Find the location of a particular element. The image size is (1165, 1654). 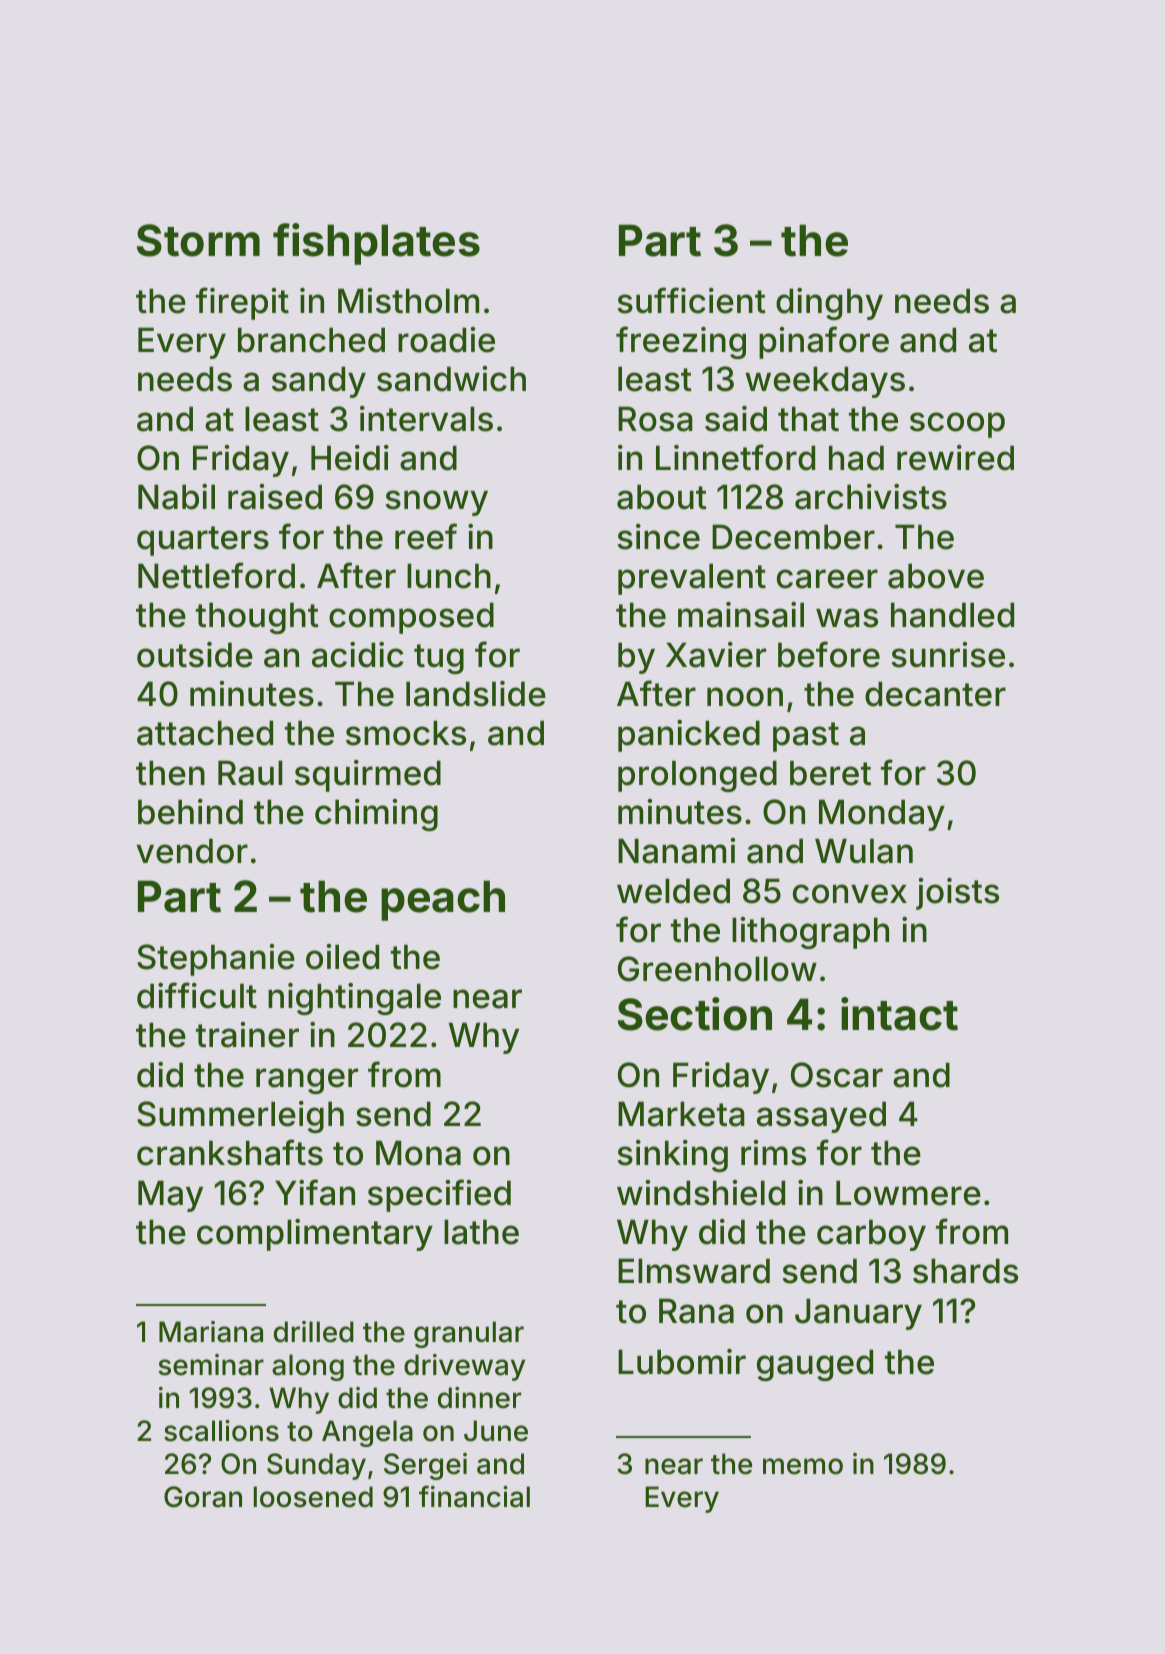

raised is located at coordinates (275, 497).
